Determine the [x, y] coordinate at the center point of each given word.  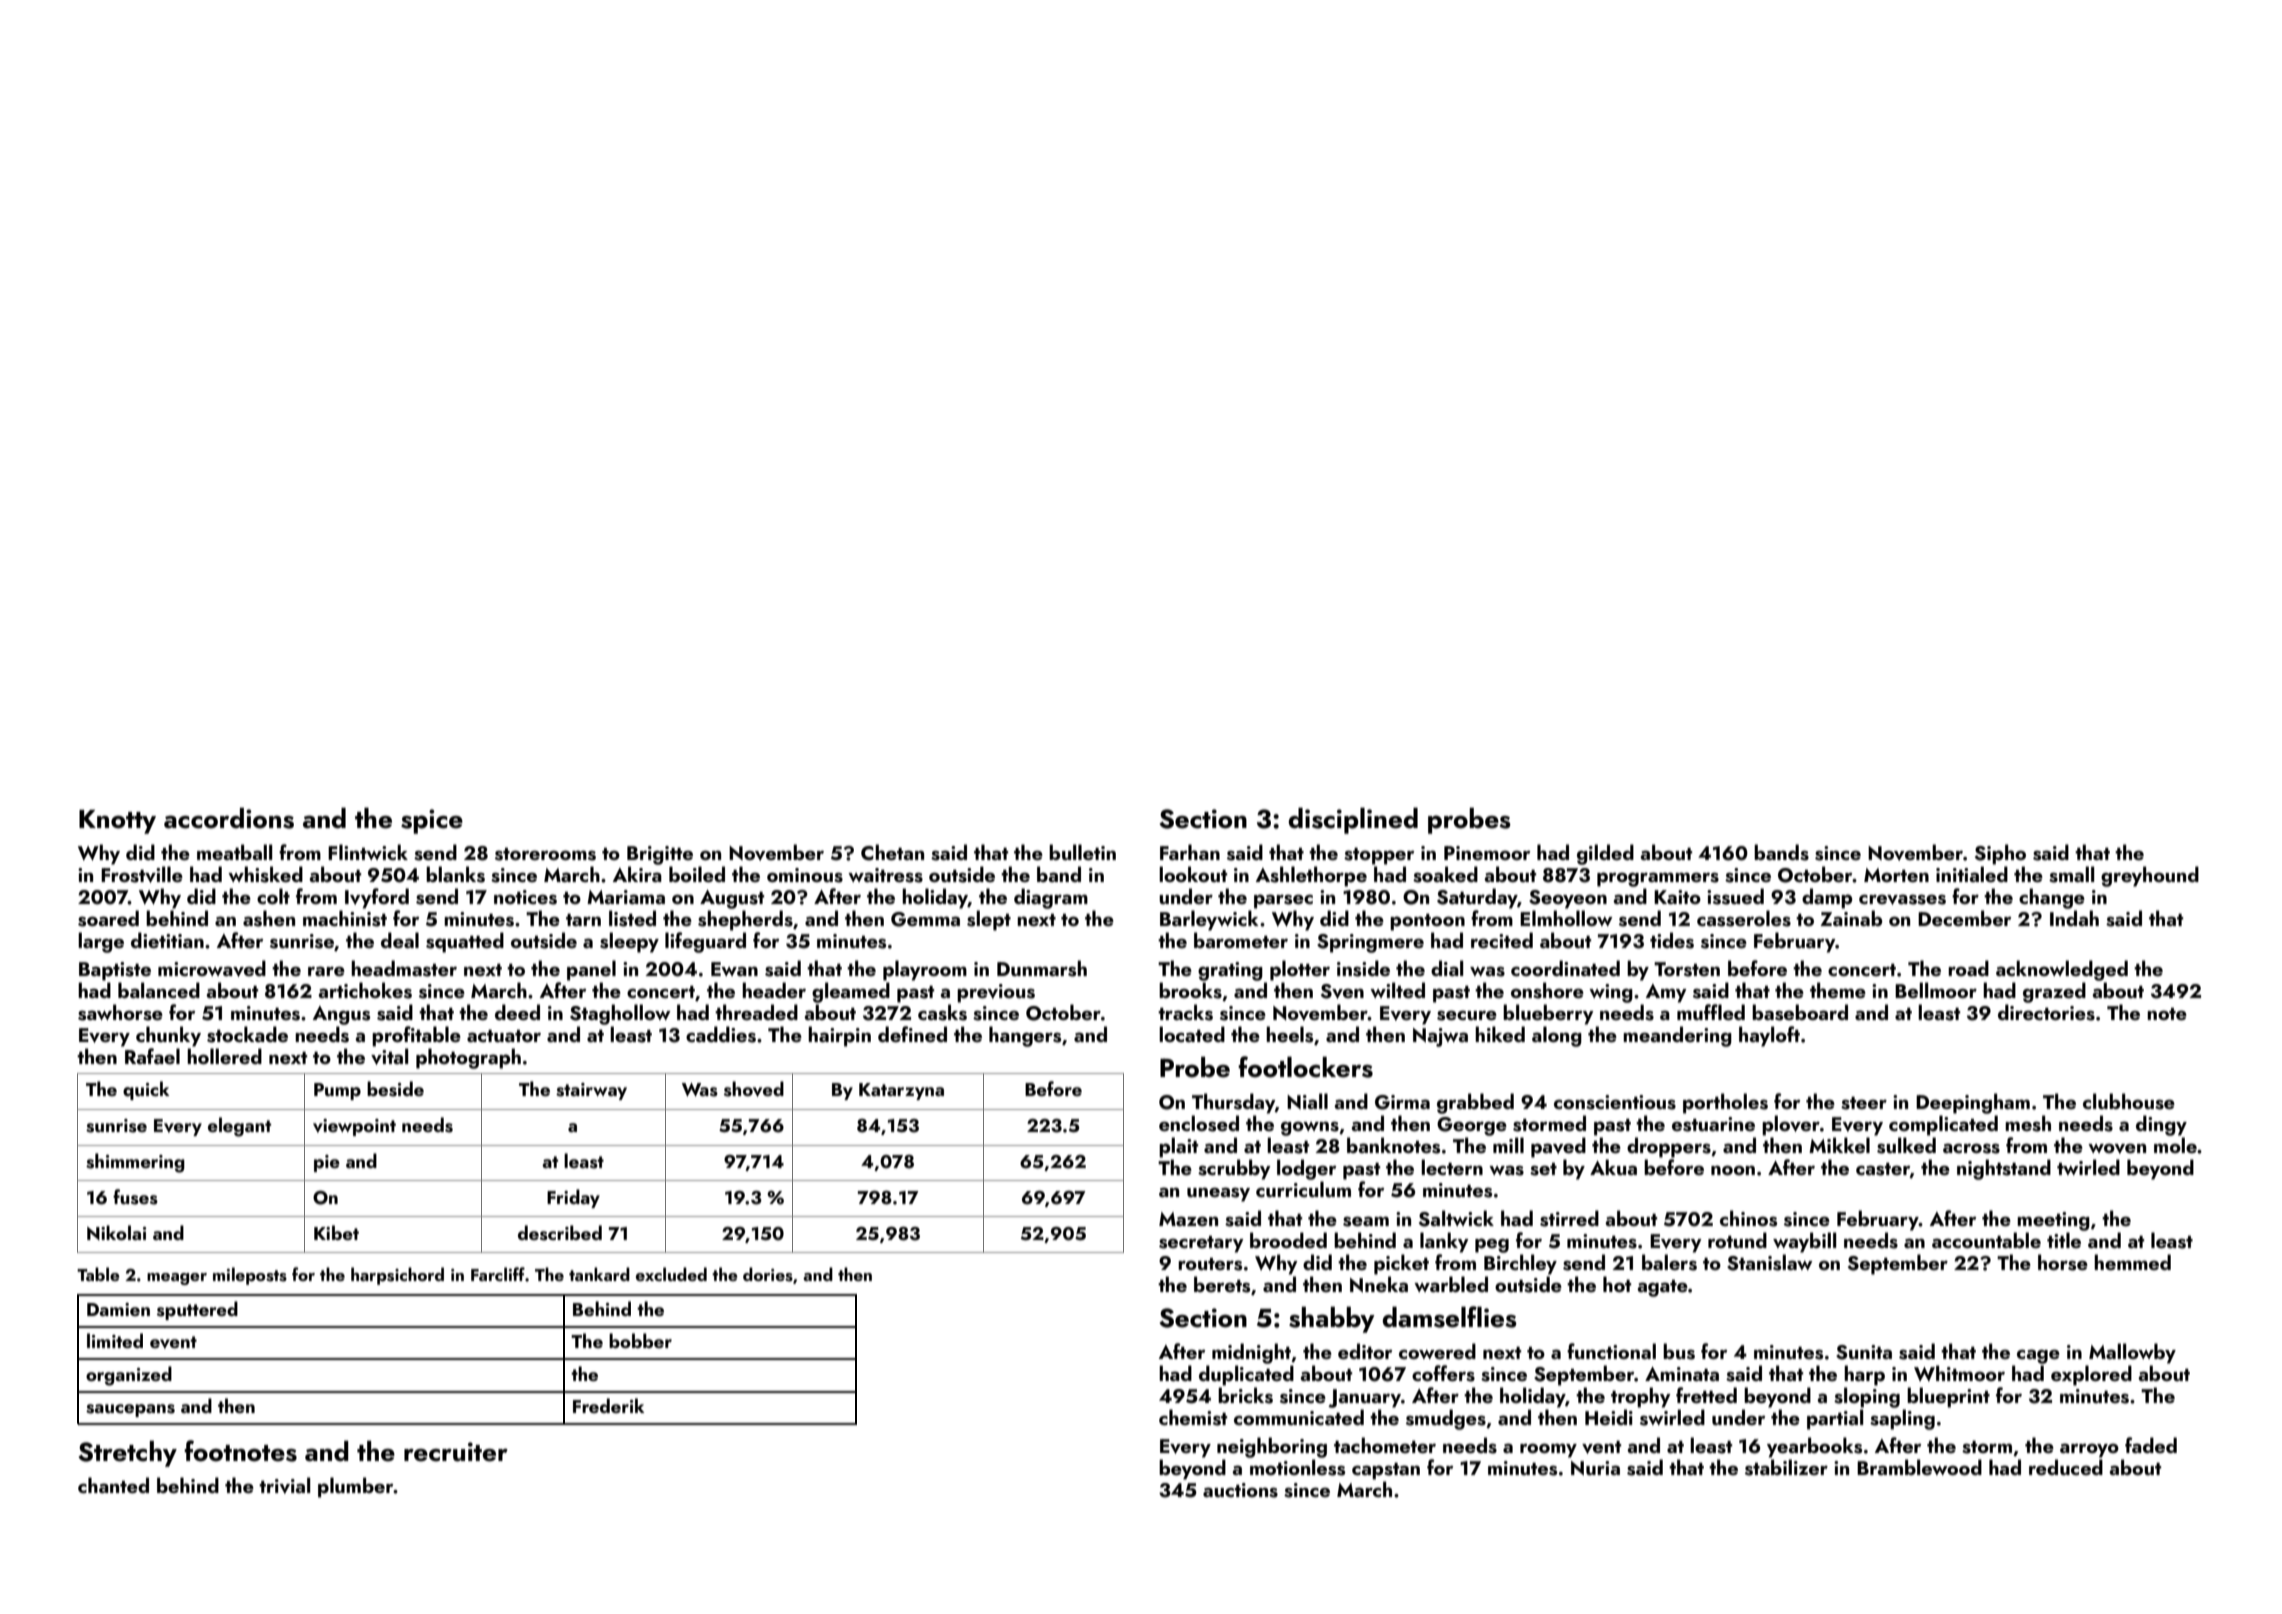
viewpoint [354, 1127]
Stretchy [128, 1453]
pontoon [1427, 922]
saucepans [130, 1410]
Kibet [336, 1232]
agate [1662, 1288]
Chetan [892, 852]
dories [768, 1274]
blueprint [1948, 1397]
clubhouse [2129, 1101]
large [101, 942]
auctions [1240, 1490]
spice [432, 821]
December [1964, 918]
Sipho [2000, 854]
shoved [754, 1089]
